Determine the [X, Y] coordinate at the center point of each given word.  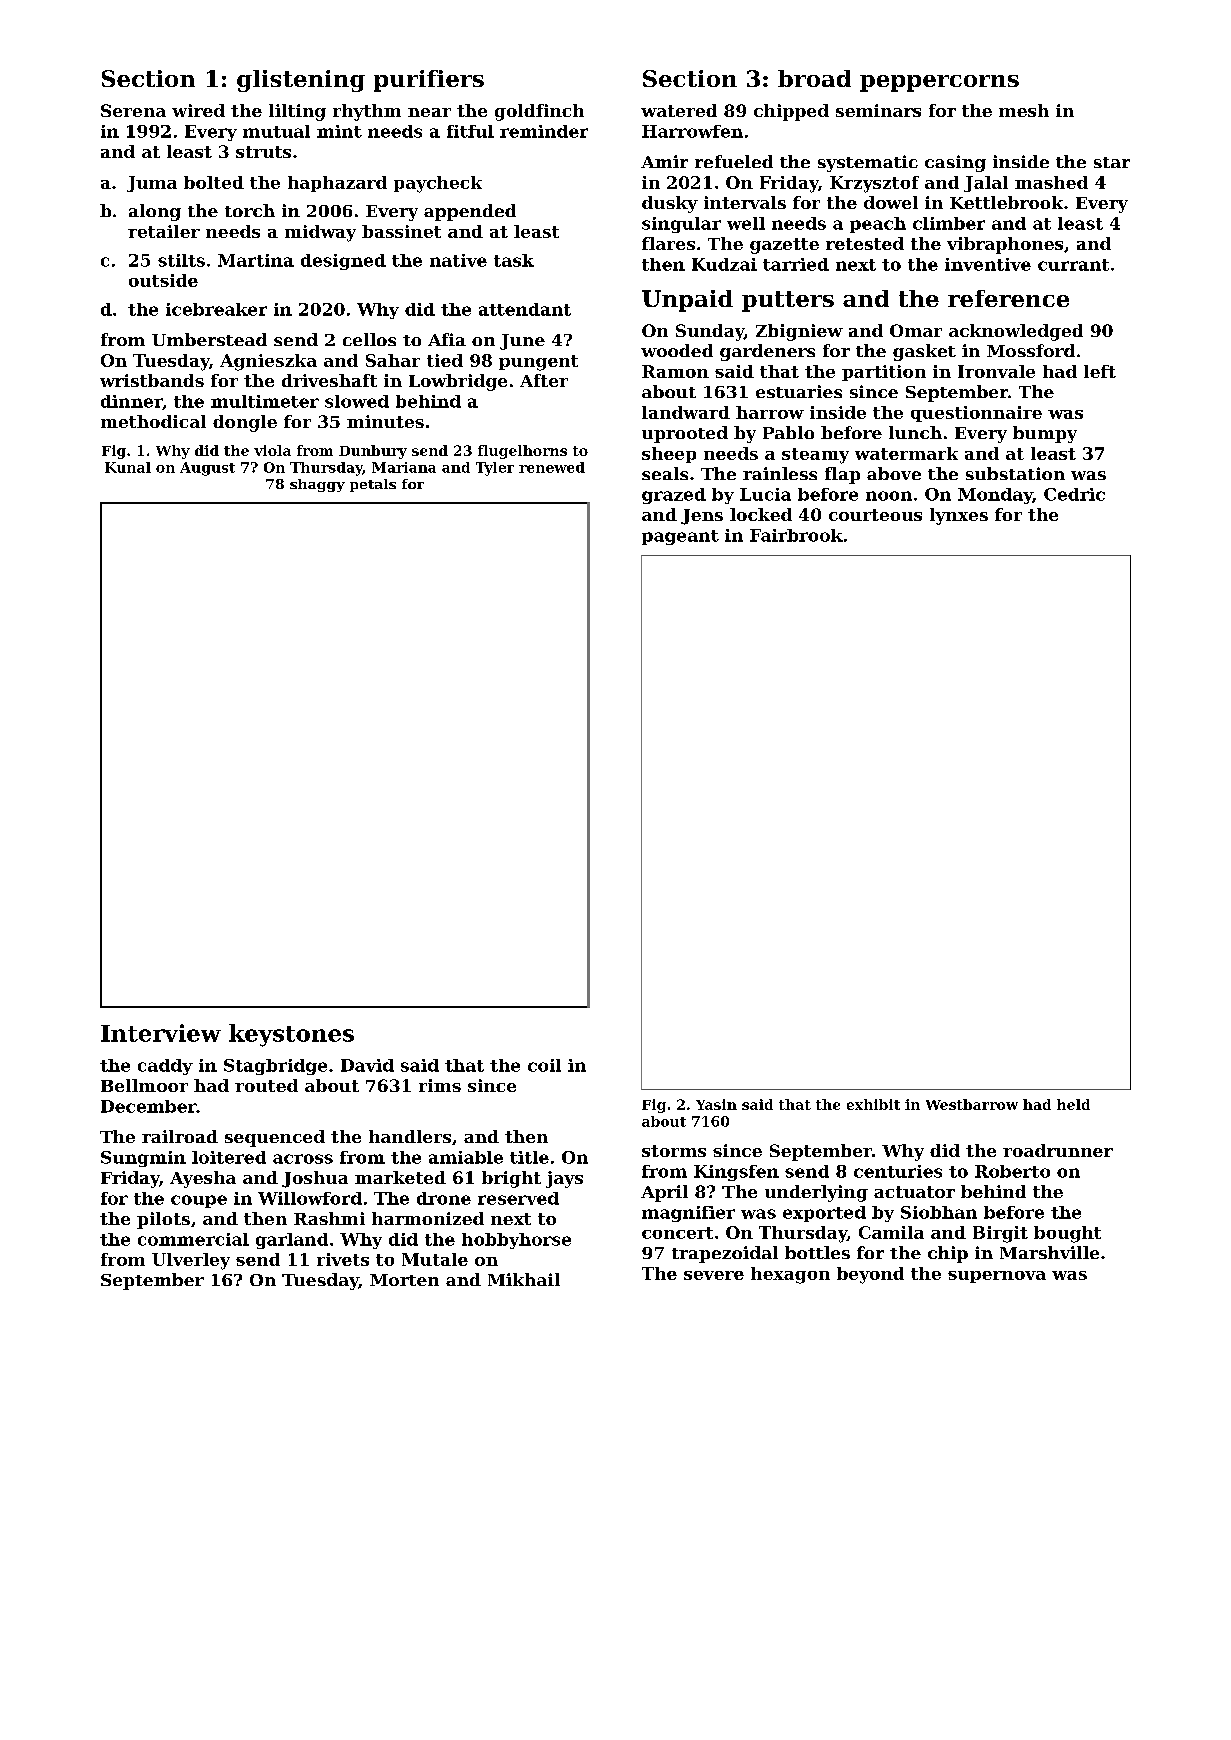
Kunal [128, 467]
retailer [164, 231]
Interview [161, 1033]
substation [1015, 473]
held [1073, 1104]
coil [544, 1065]
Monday [995, 496]
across [303, 1159]
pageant [680, 537]
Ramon [675, 371]
